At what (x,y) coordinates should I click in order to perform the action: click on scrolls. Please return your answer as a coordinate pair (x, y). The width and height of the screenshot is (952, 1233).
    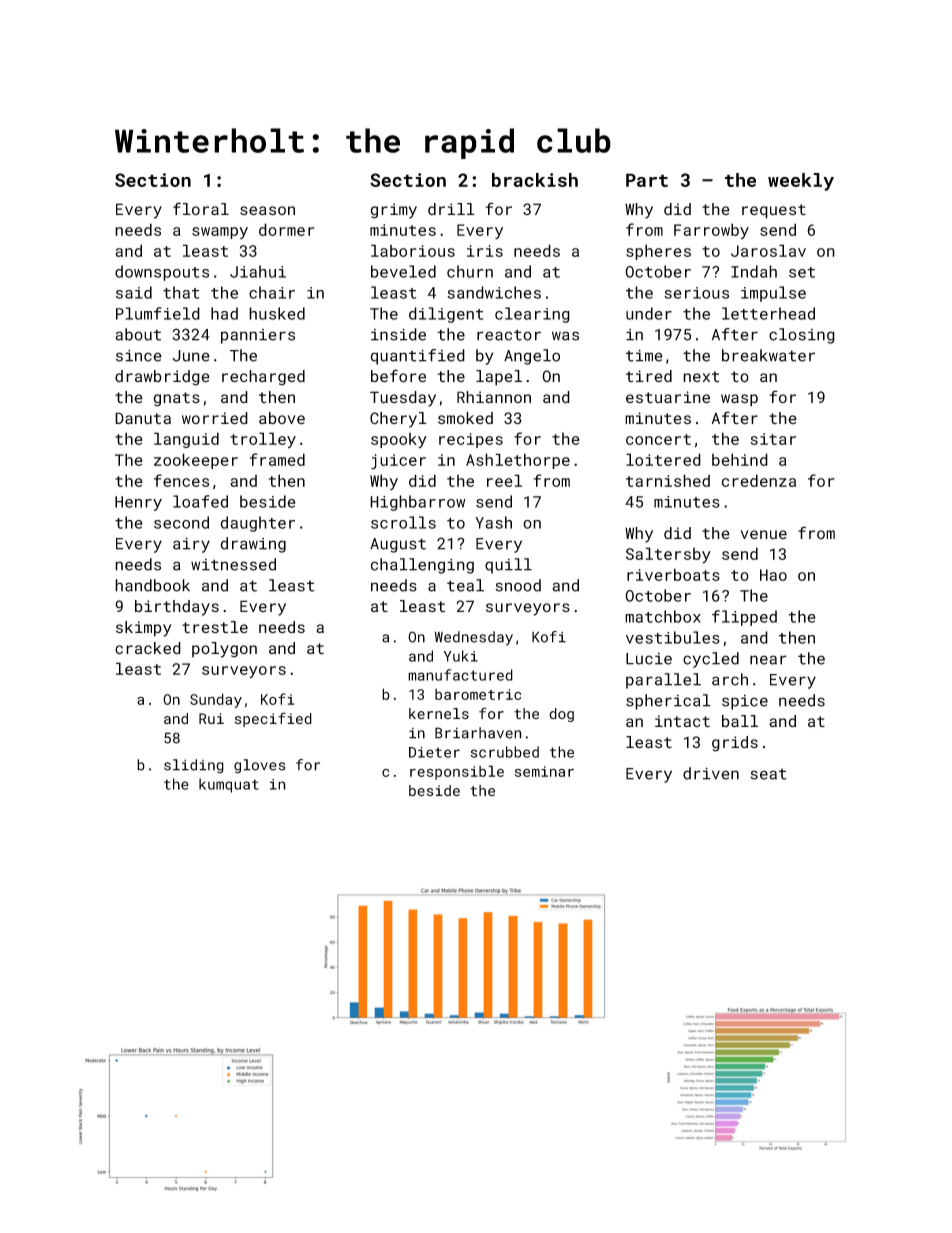
    Looking at the image, I should click on (403, 522).
